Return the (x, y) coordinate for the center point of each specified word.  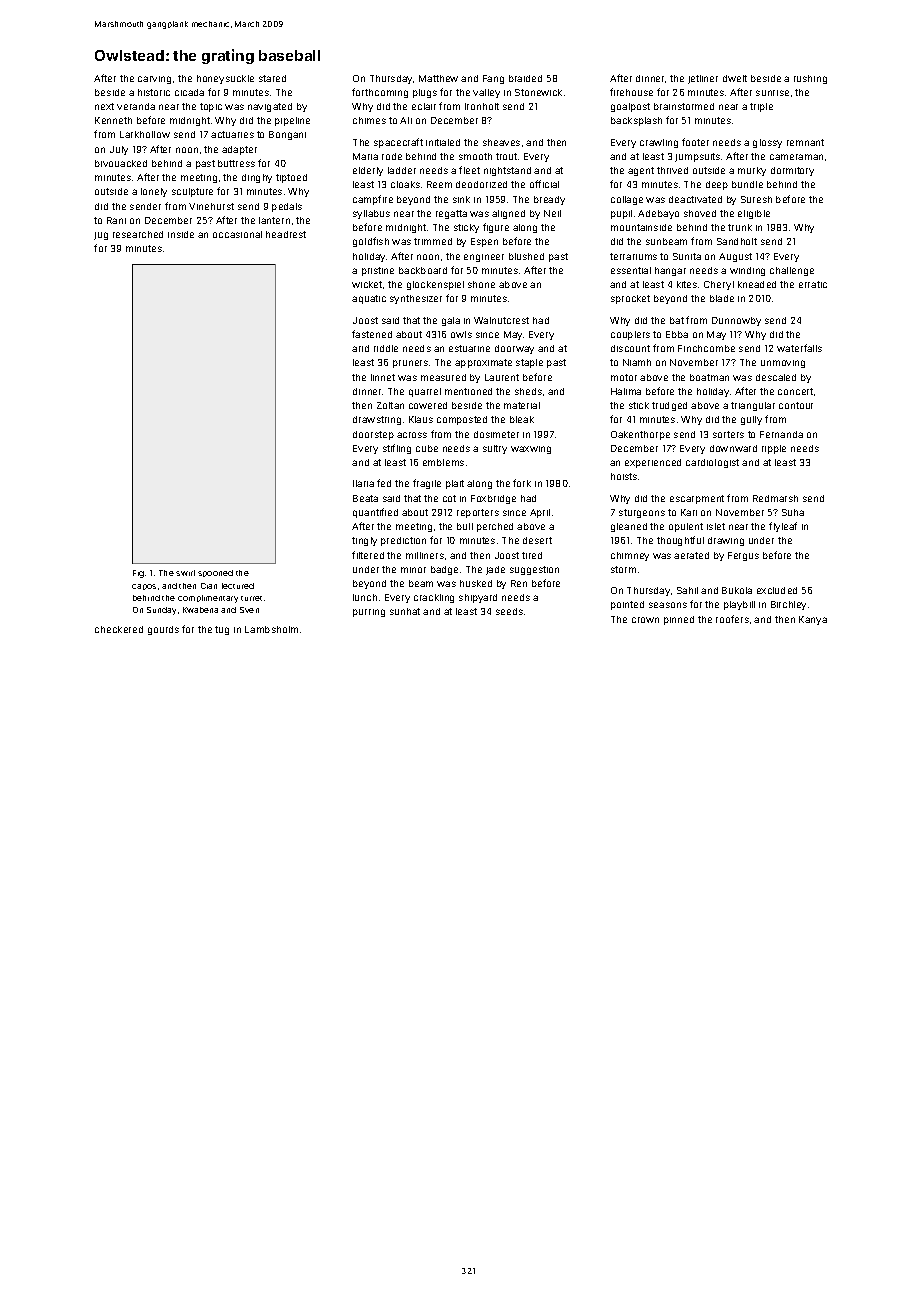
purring (369, 613)
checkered (119, 629)
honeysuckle (225, 79)
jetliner (703, 79)
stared (272, 78)
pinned (679, 620)
